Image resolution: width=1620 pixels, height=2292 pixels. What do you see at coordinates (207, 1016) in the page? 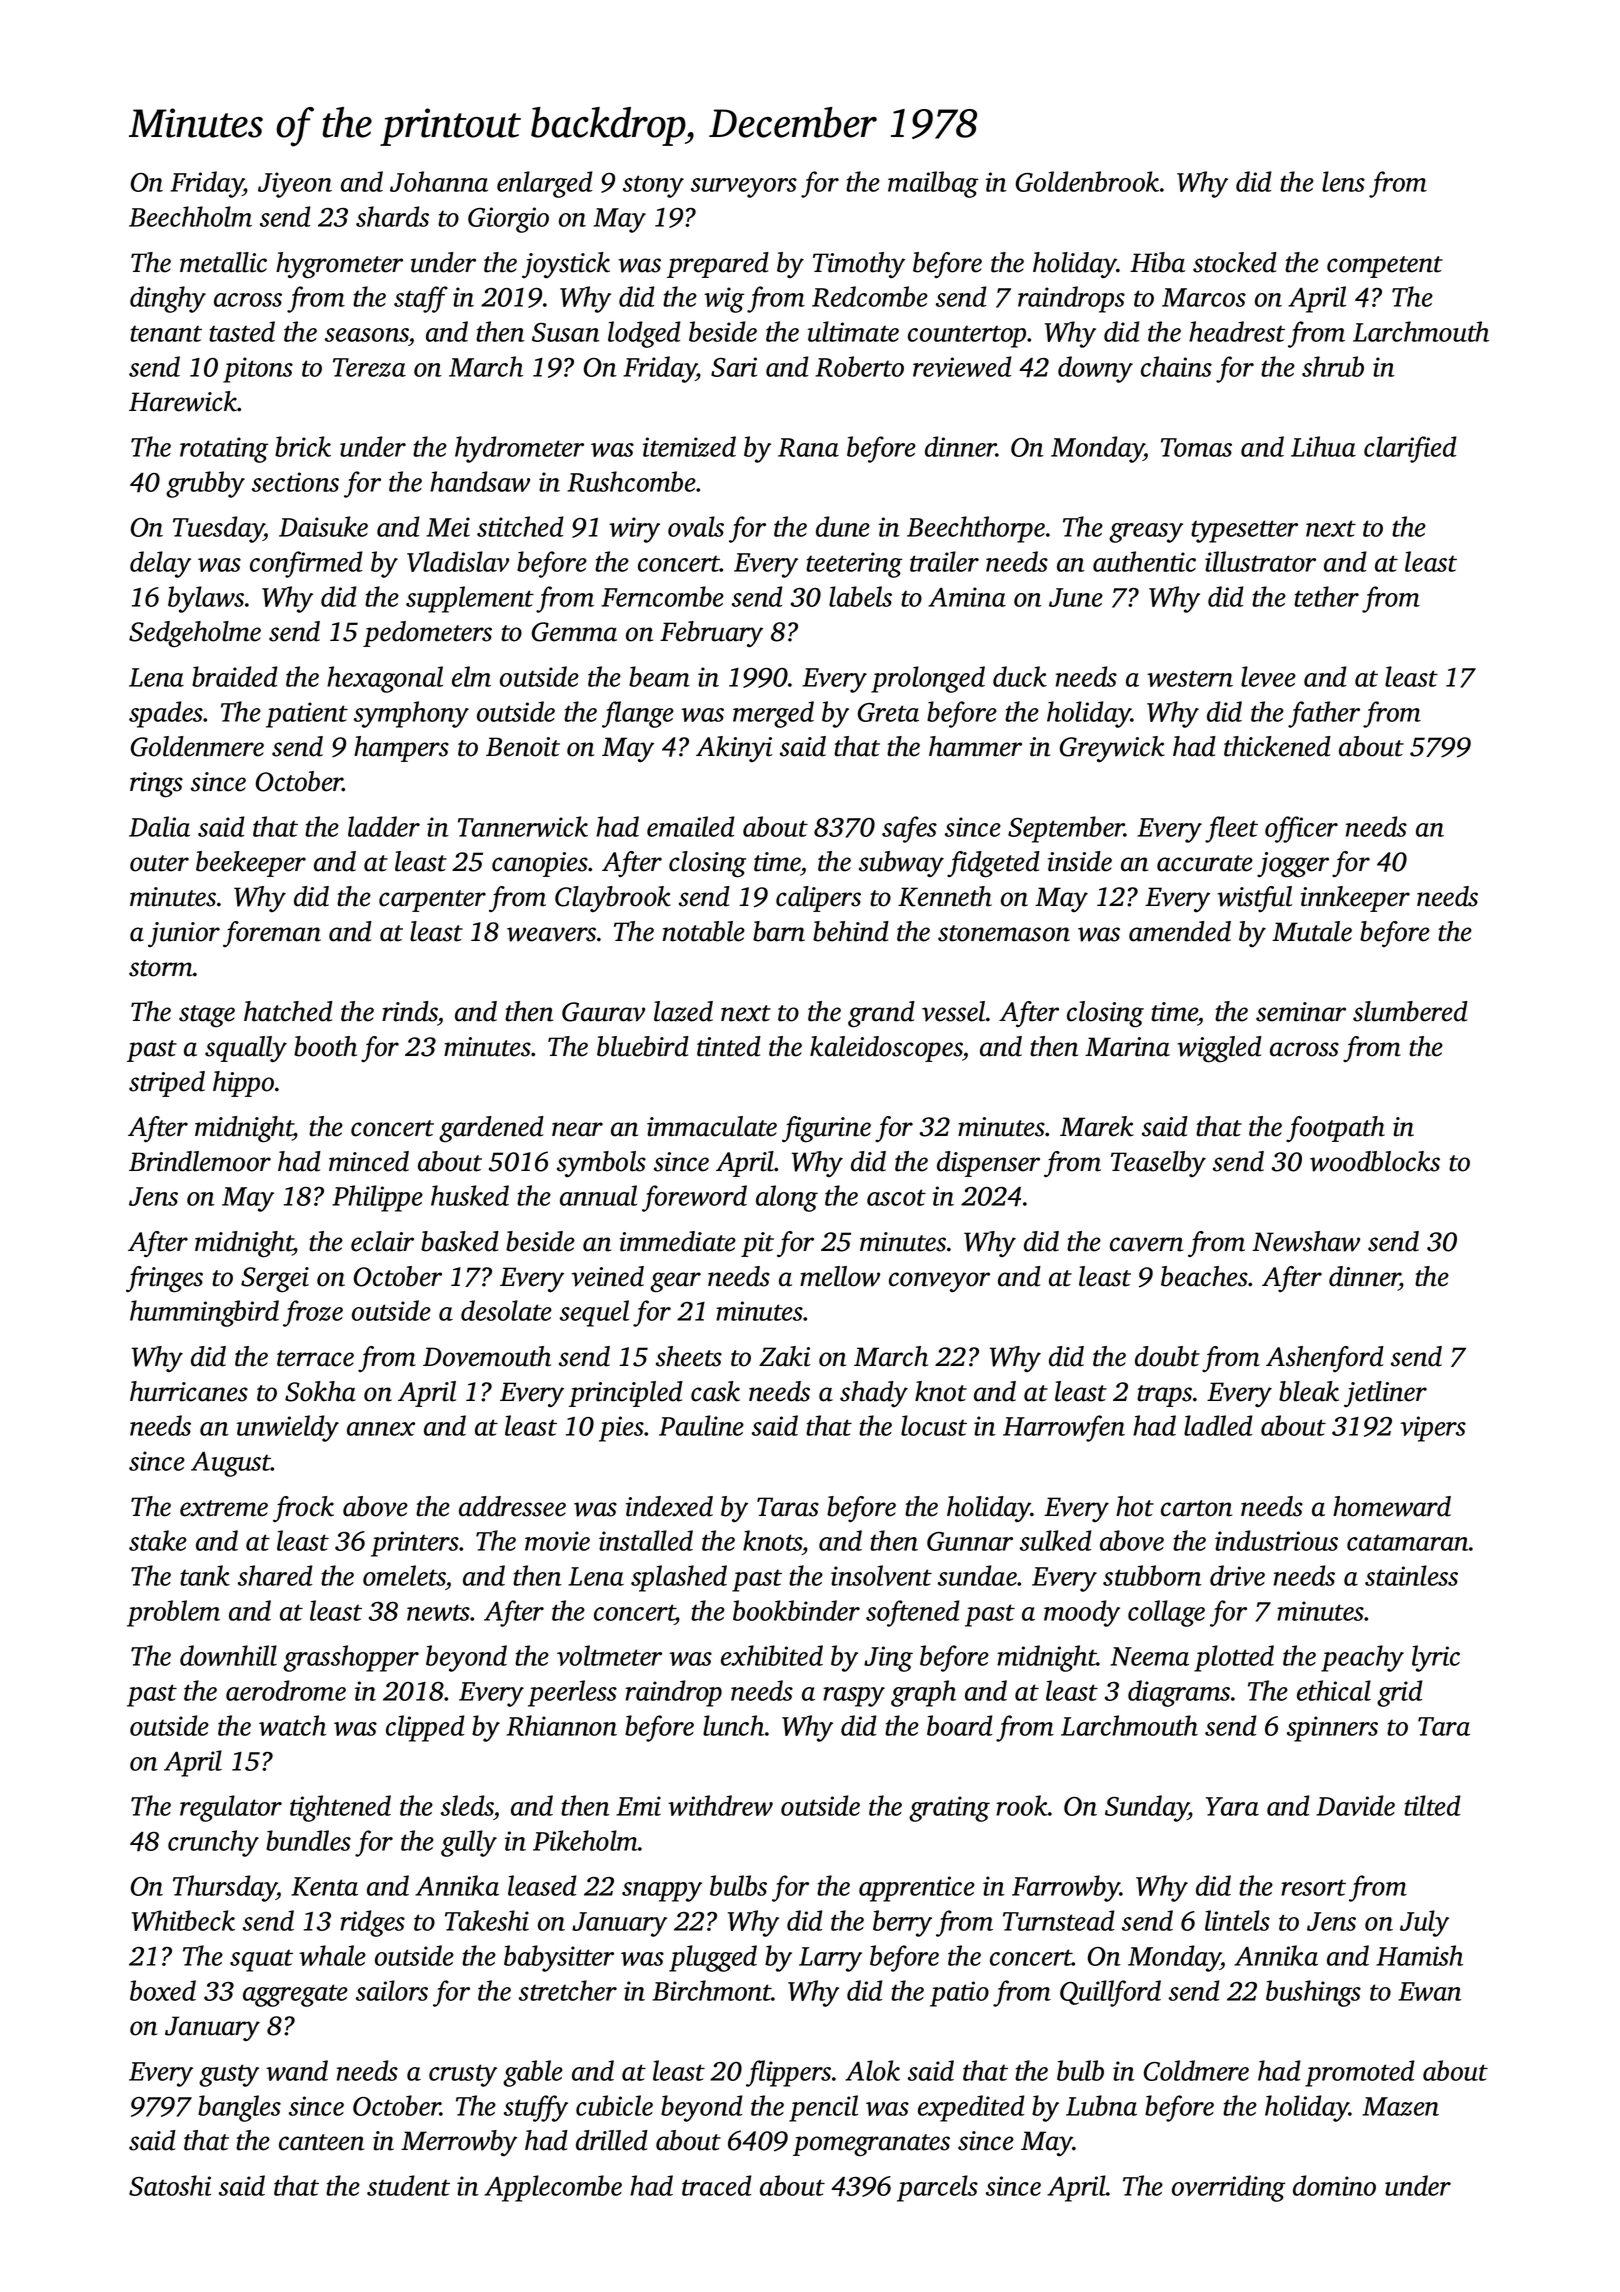
I see `stage` at bounding box center [207, 1016].
